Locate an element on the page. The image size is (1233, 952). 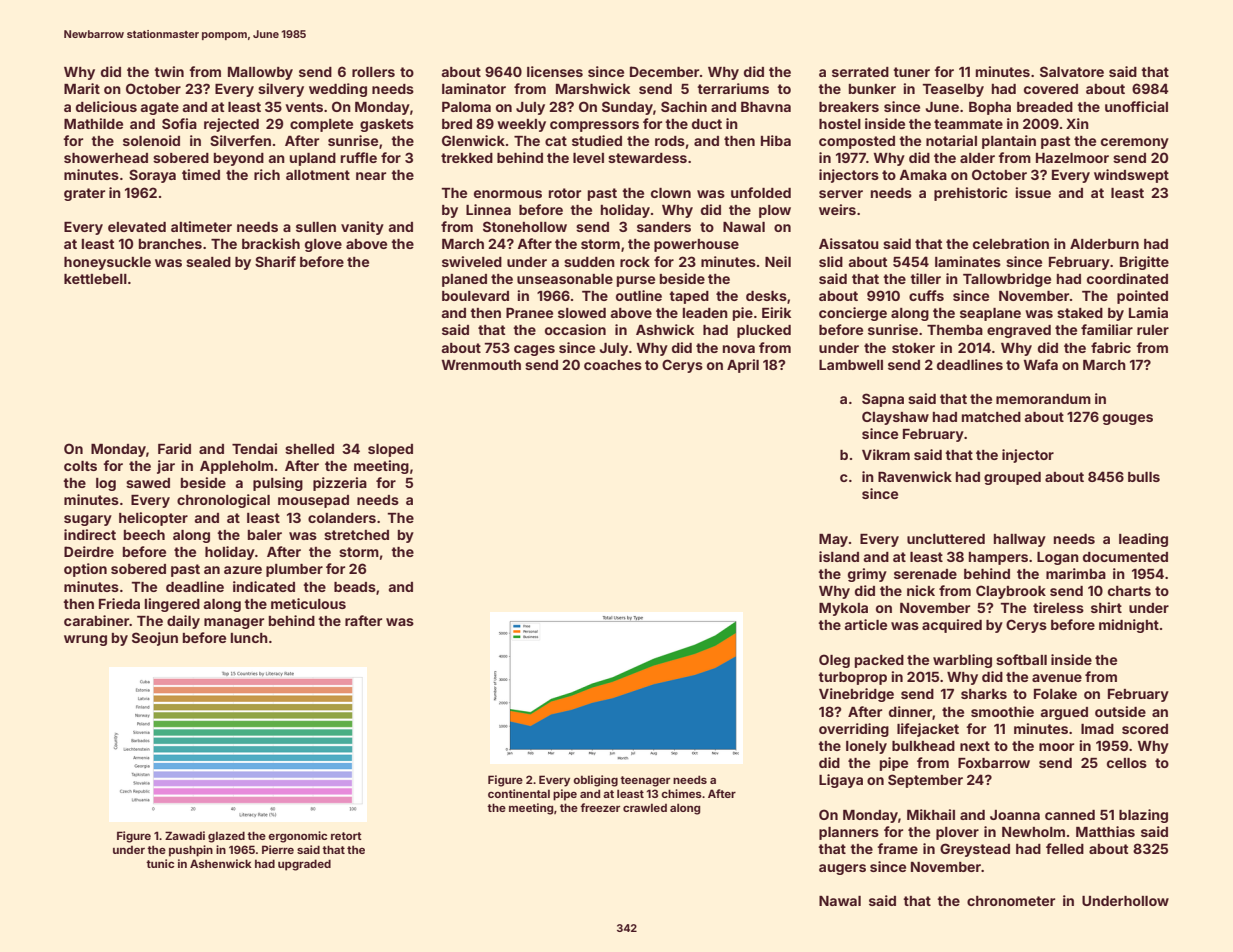
upgraded is located at coordinates (304, 865).
